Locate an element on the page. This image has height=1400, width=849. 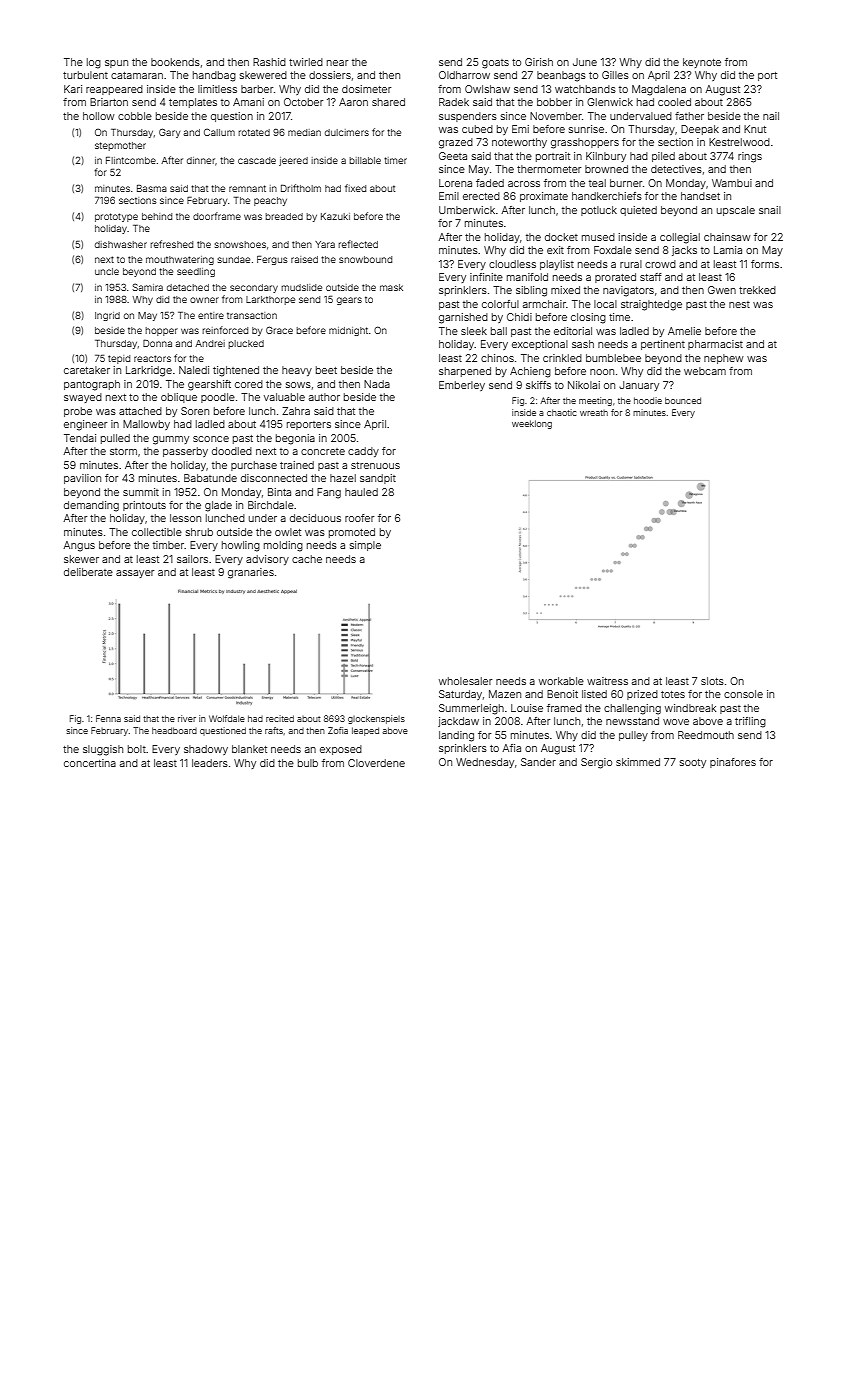
bounced is located at coordinates (683, 400).
